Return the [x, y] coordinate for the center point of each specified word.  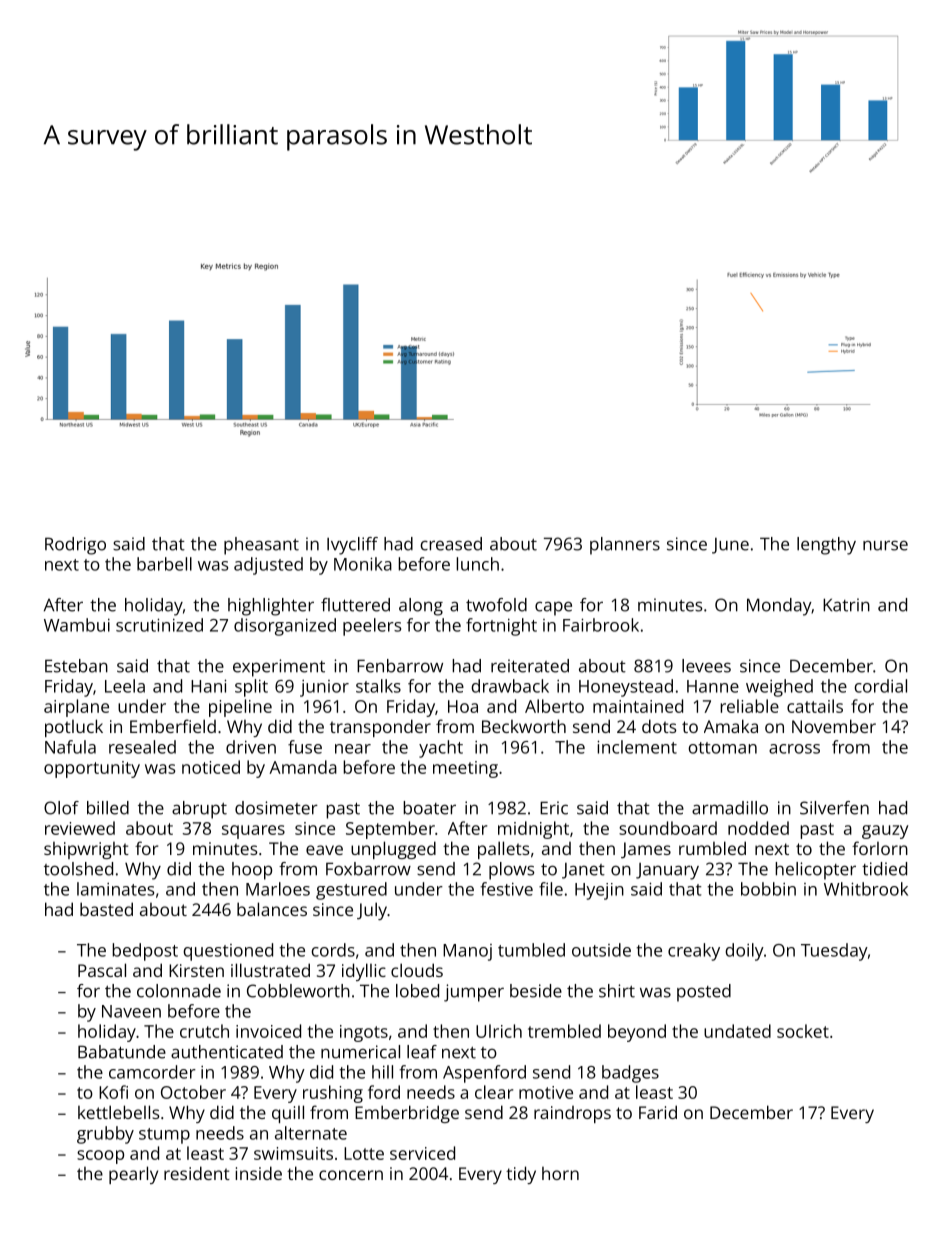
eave [324, 850]
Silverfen [834, 808]
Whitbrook [866, 889]
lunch [477, 564]
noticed [211, 767]
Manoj [467, 952]
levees [706, 666]
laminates [115, 889]
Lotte [364, 1153]
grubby [105, 1135]
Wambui [77, 625]
